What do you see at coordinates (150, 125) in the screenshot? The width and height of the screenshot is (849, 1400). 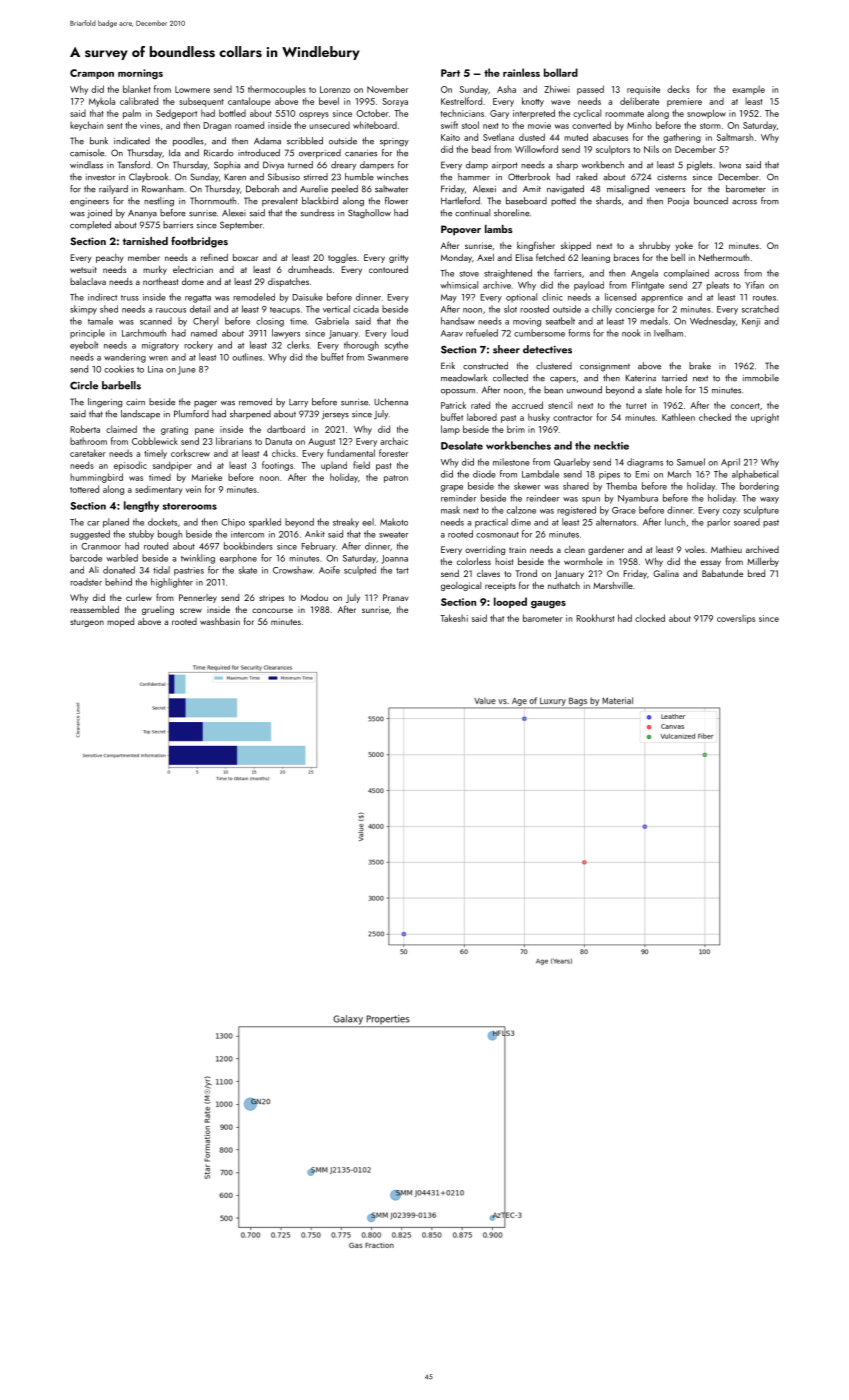 I see `vines` at bounding box center [150, 125].
